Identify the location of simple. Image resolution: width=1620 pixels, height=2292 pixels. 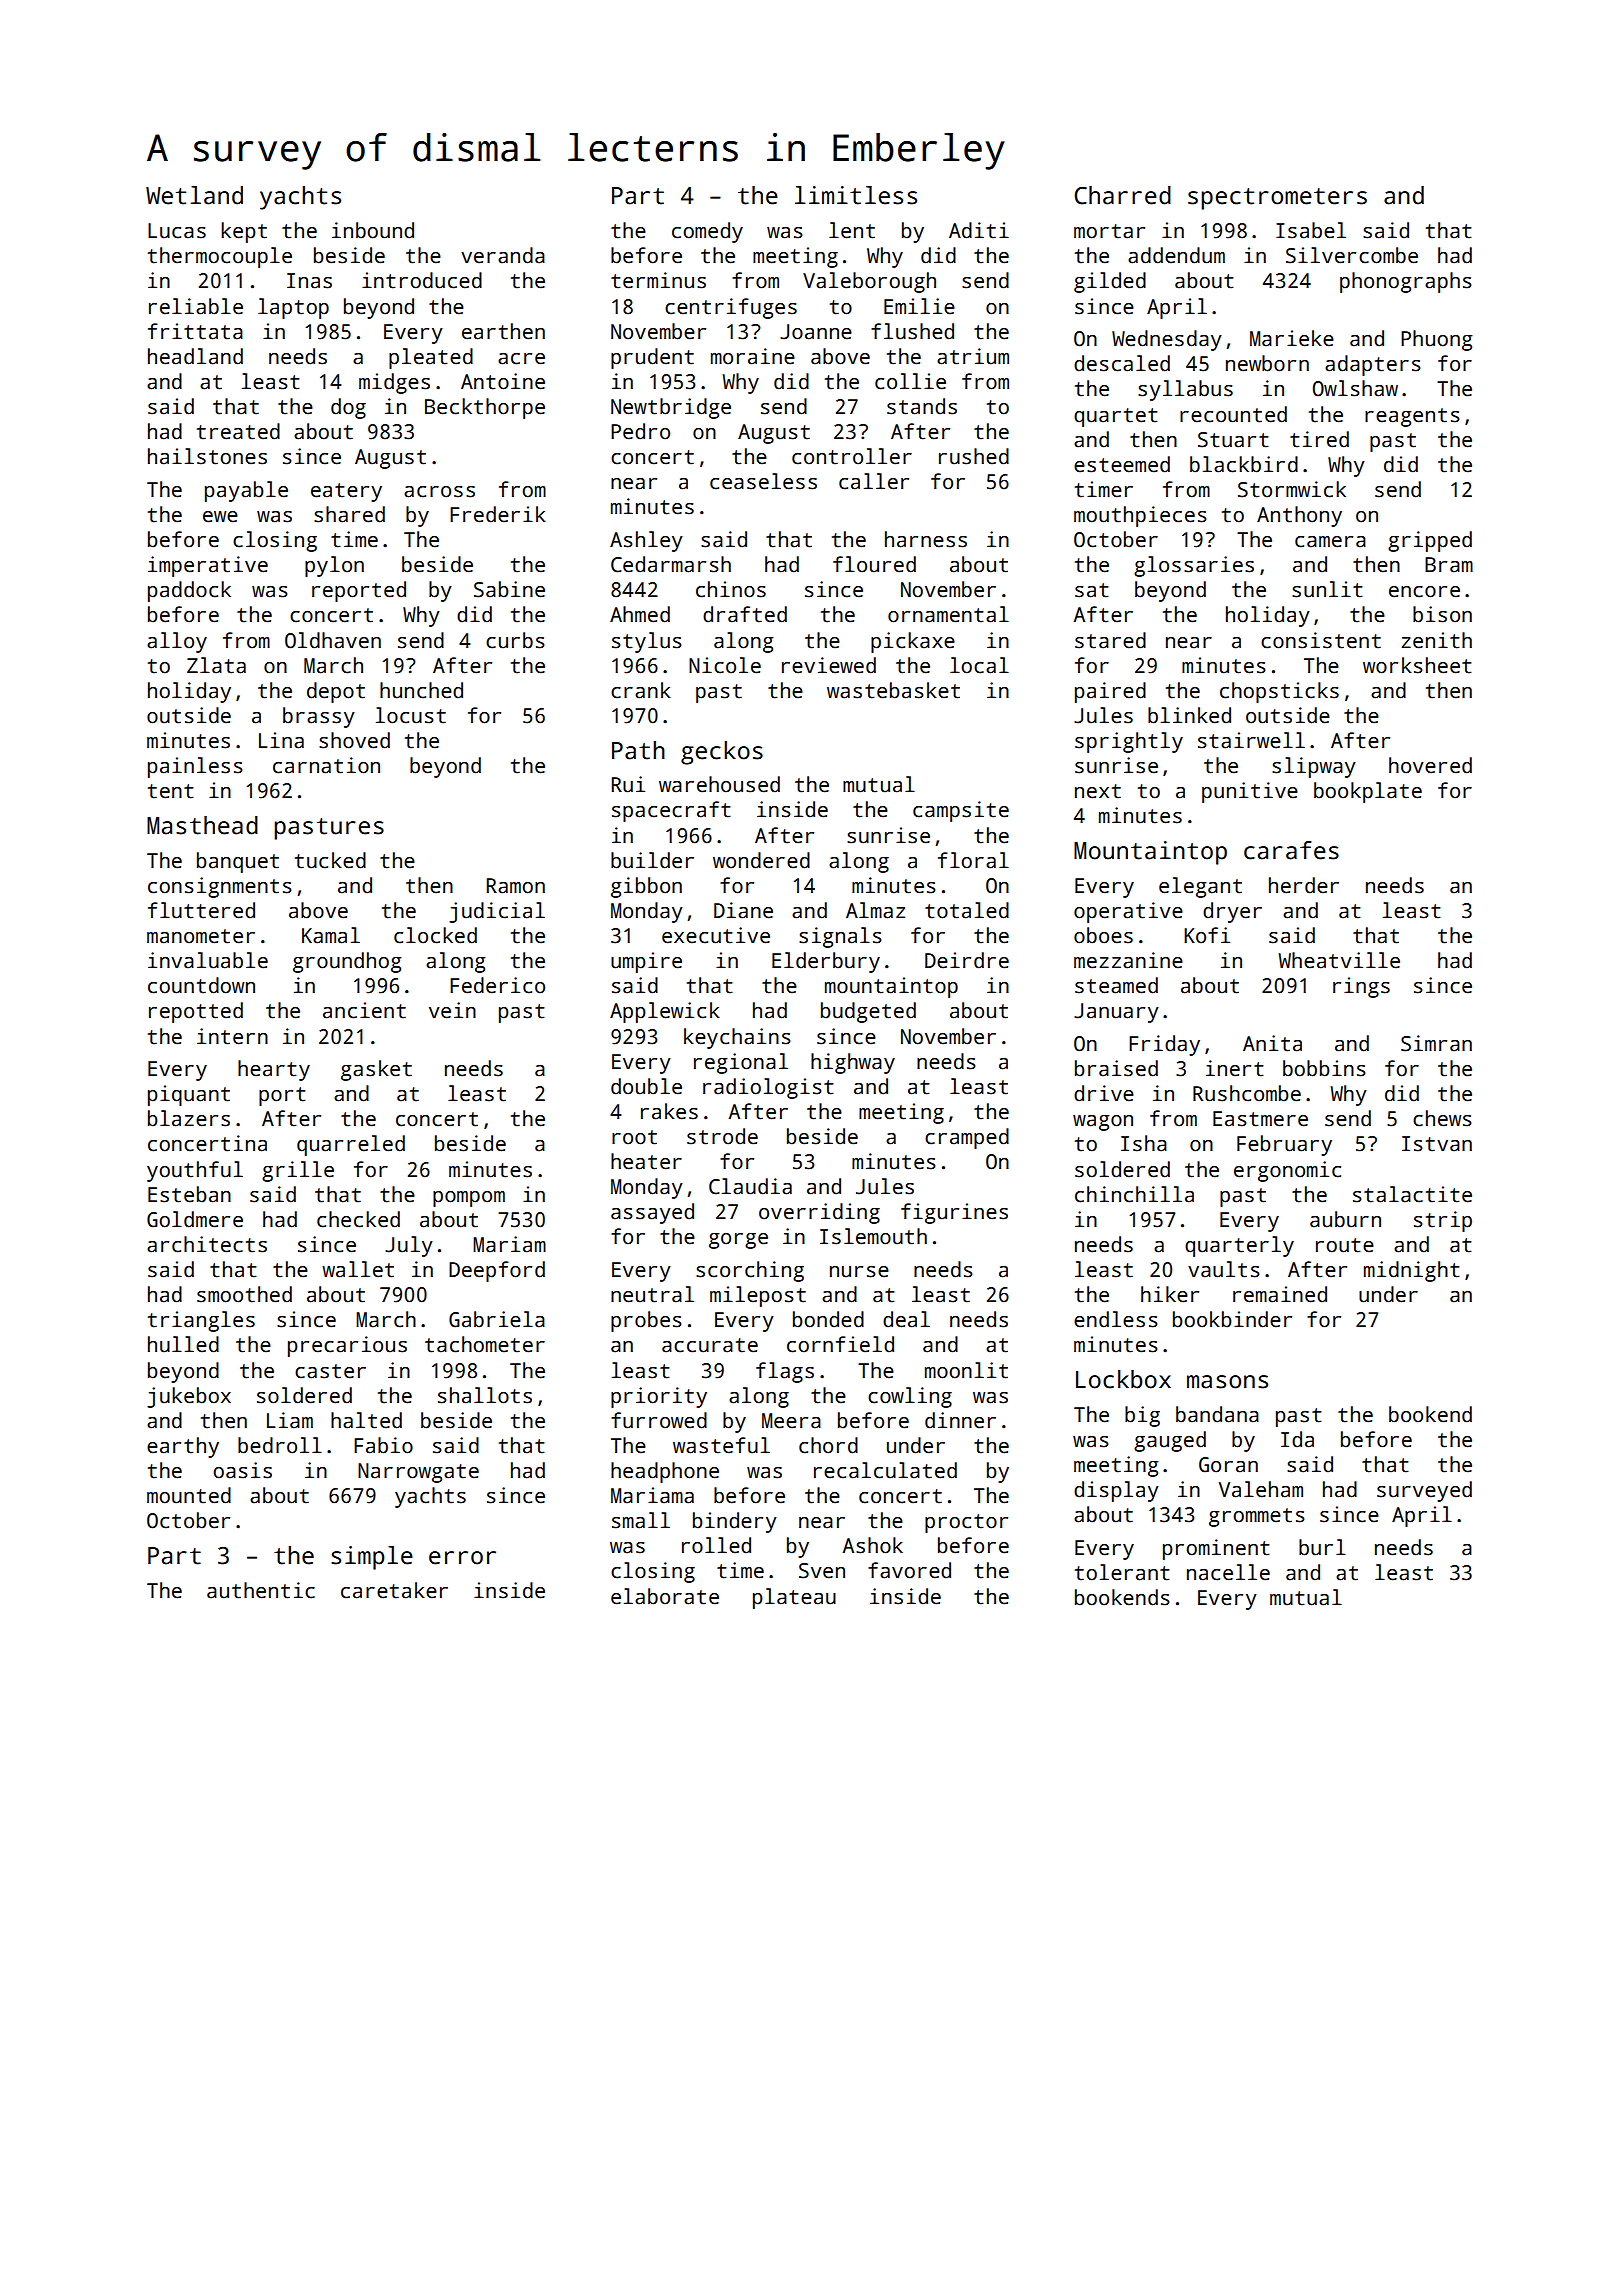
(372, 1558).
